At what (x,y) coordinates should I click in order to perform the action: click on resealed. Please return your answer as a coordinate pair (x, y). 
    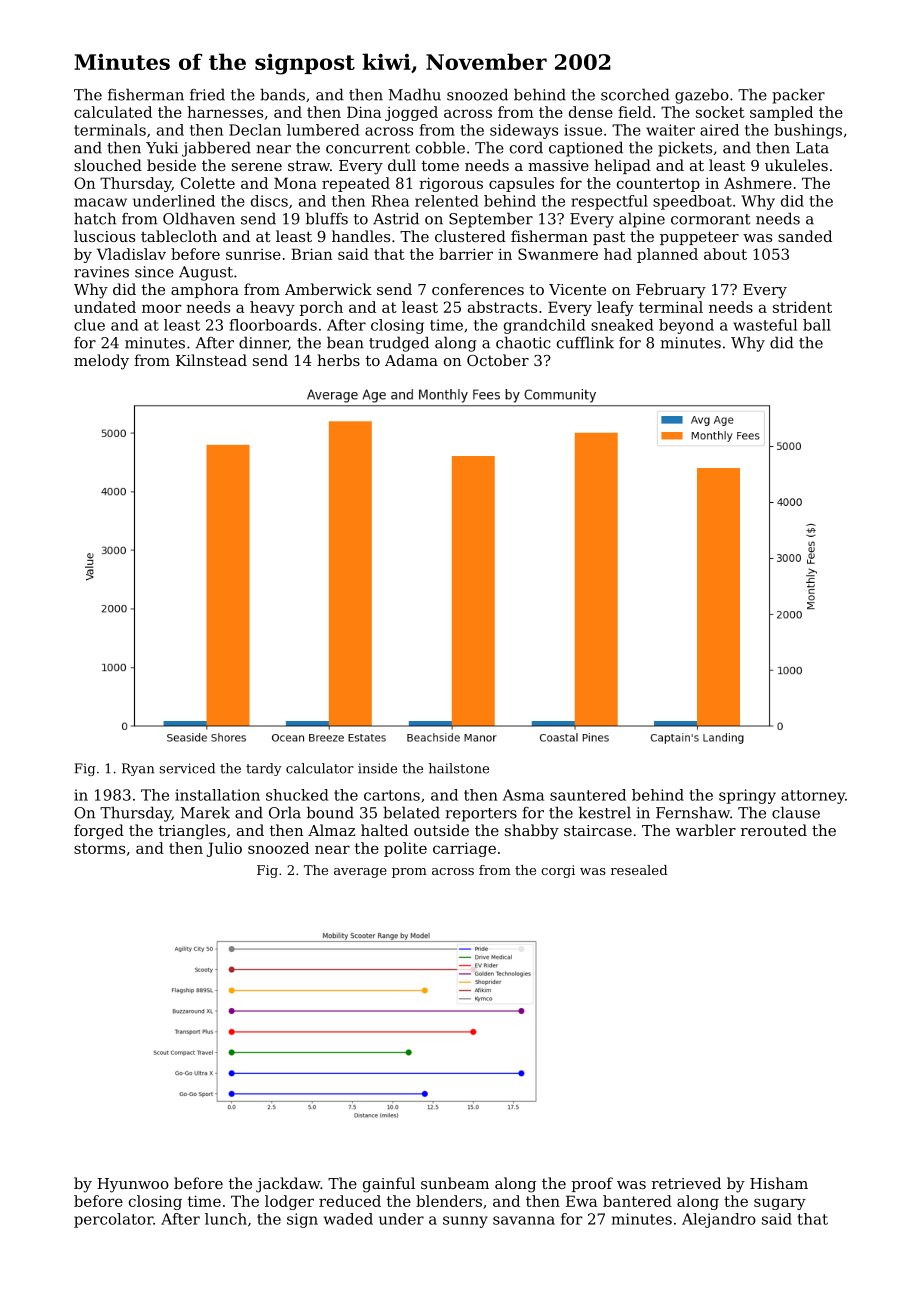
    Looking at the image, I should click on (639, 870).
